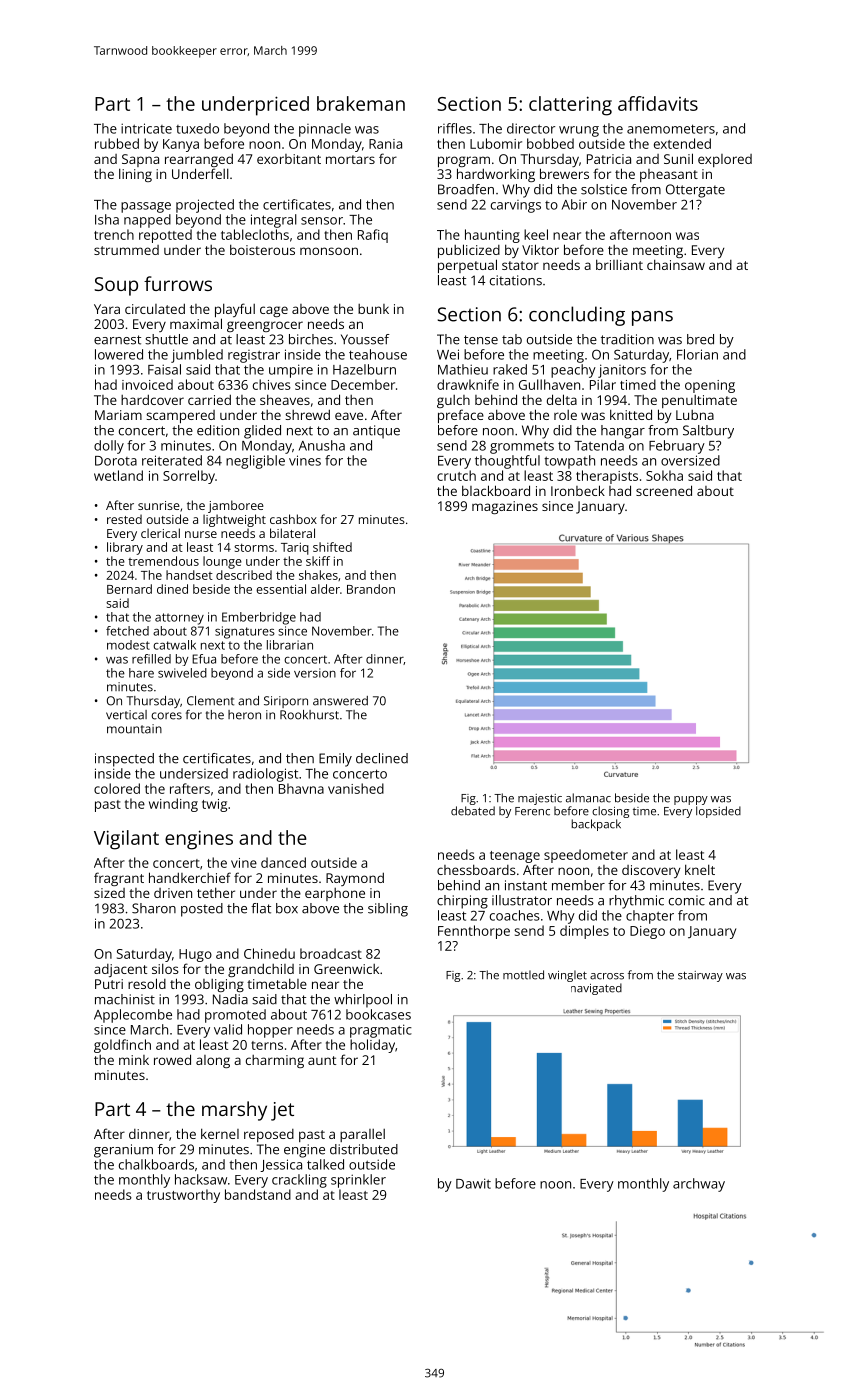  Describe the element at coordinates (532, 811) in the screenshot. I see `Ferenc` at that location.
